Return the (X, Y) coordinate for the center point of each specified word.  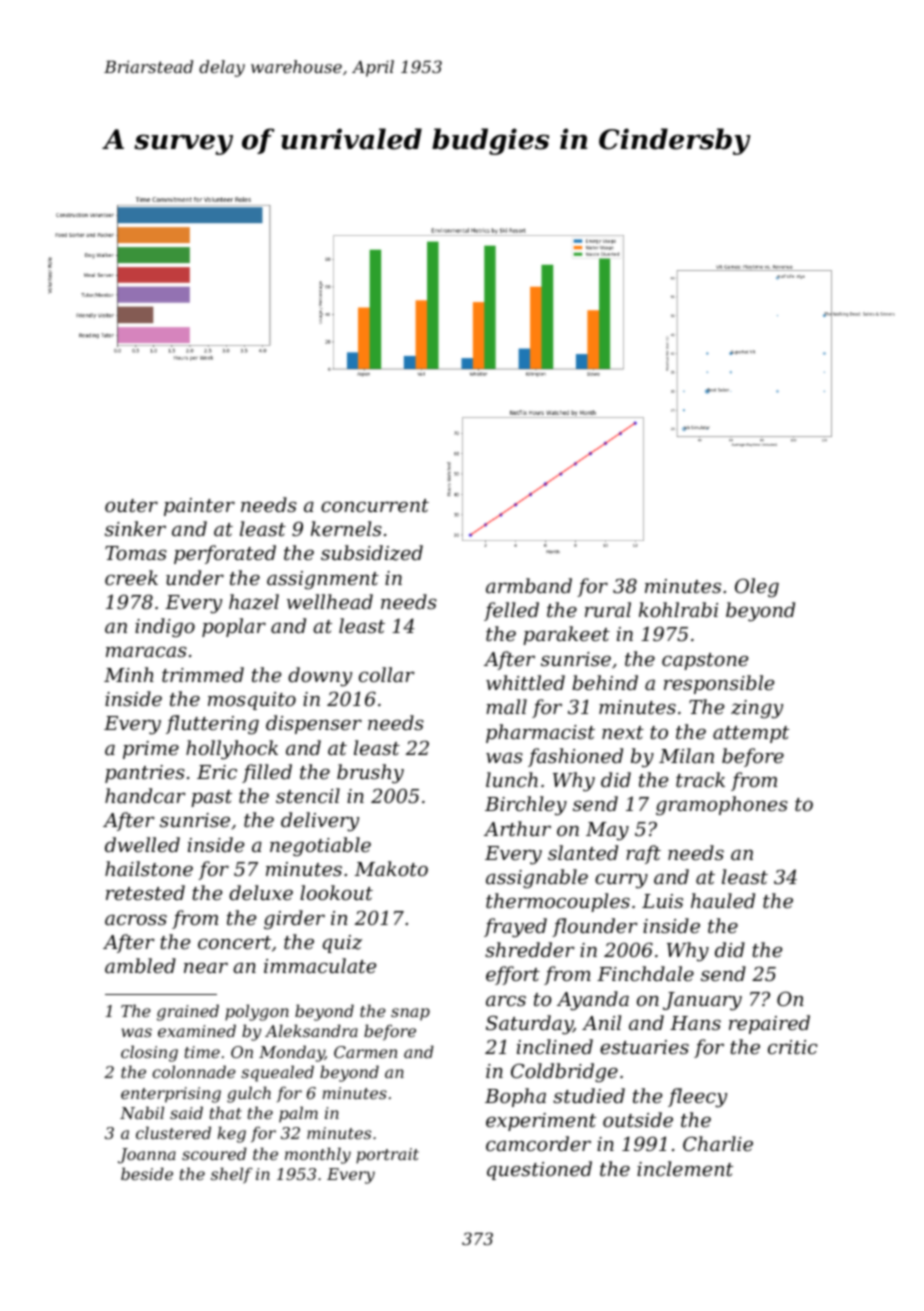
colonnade (194, 1071)
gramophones (722, 806)
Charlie (718, 1143)
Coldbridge (564, 1072)
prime (151, 750)
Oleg (757, 588)
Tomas (136, 553)
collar (387, 674)
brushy (370, 774)
